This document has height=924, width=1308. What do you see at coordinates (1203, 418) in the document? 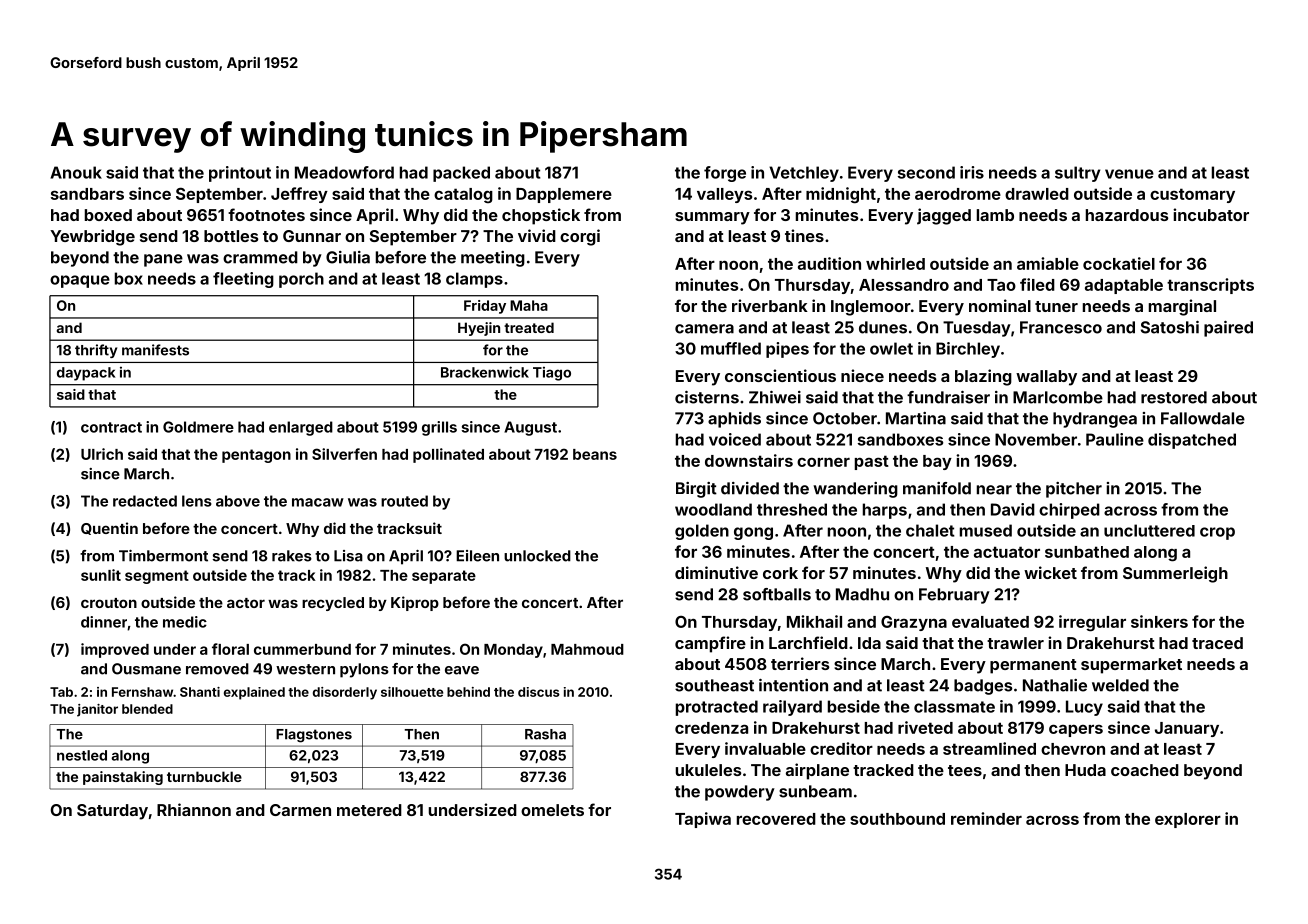
I see `Fallowdale` at bounding box center [1203, 418].
